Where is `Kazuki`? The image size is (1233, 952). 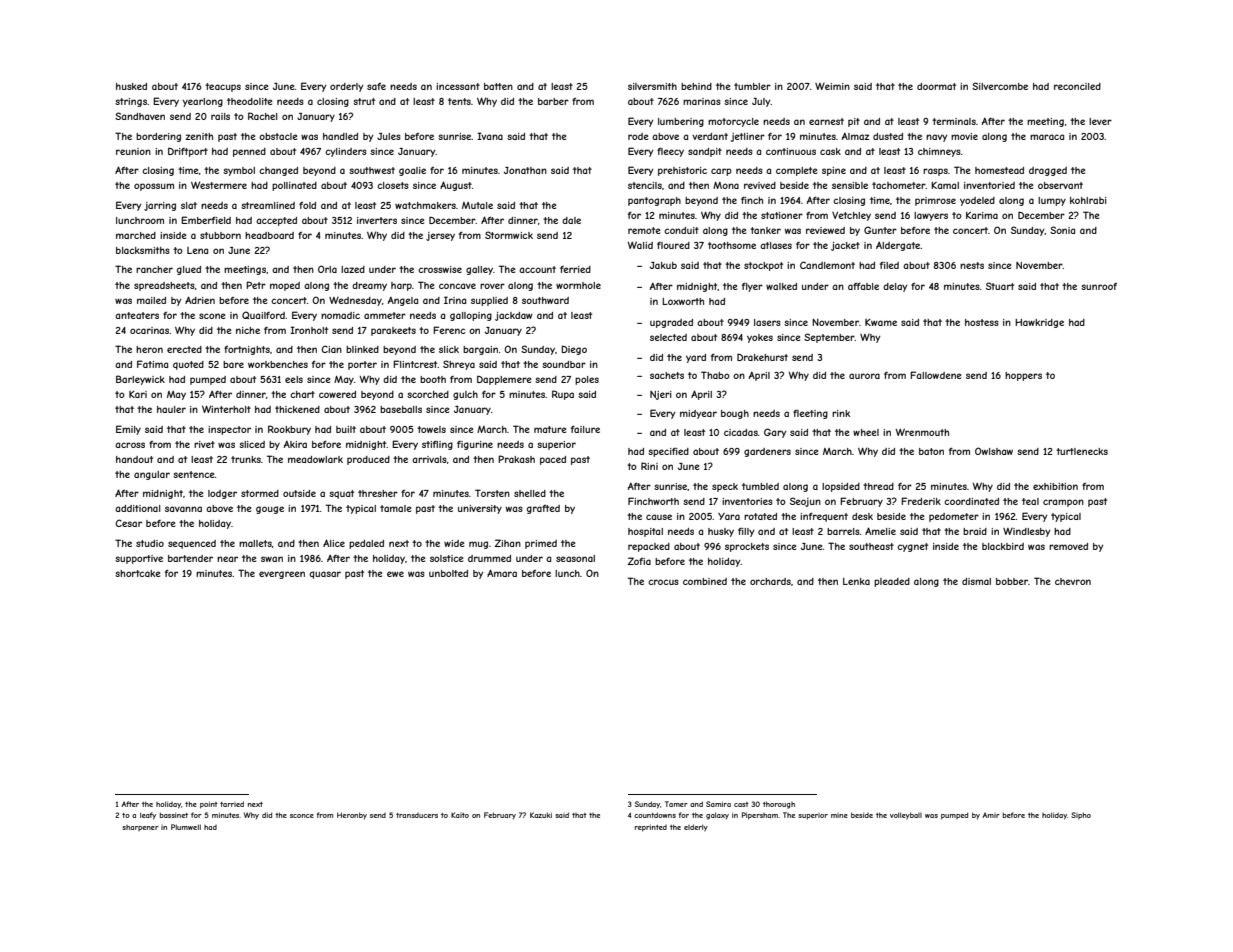
Kazuki is located at coordinates (541, 815).
